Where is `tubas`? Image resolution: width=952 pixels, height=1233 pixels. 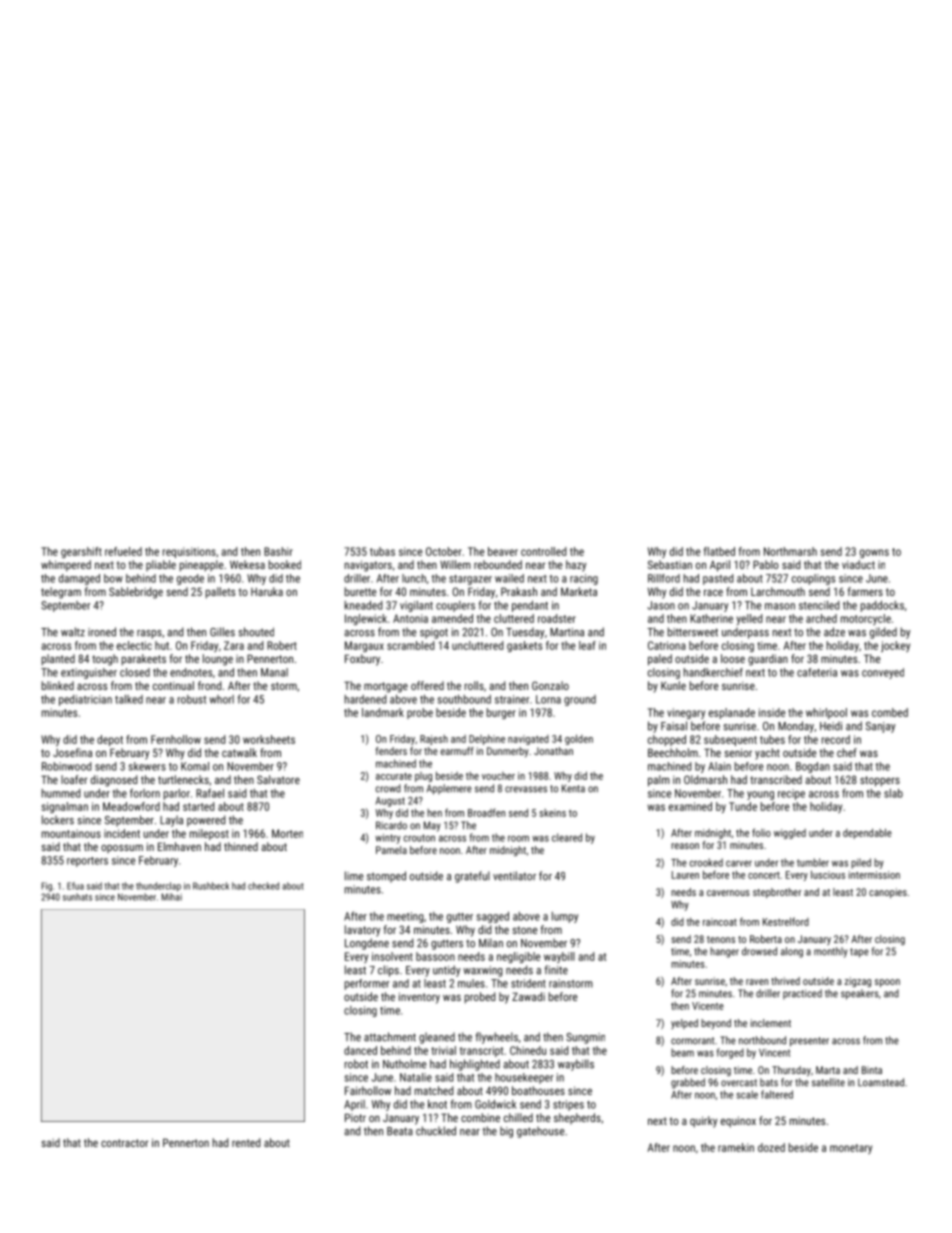 tubas is located at coordinates (382, 551).
